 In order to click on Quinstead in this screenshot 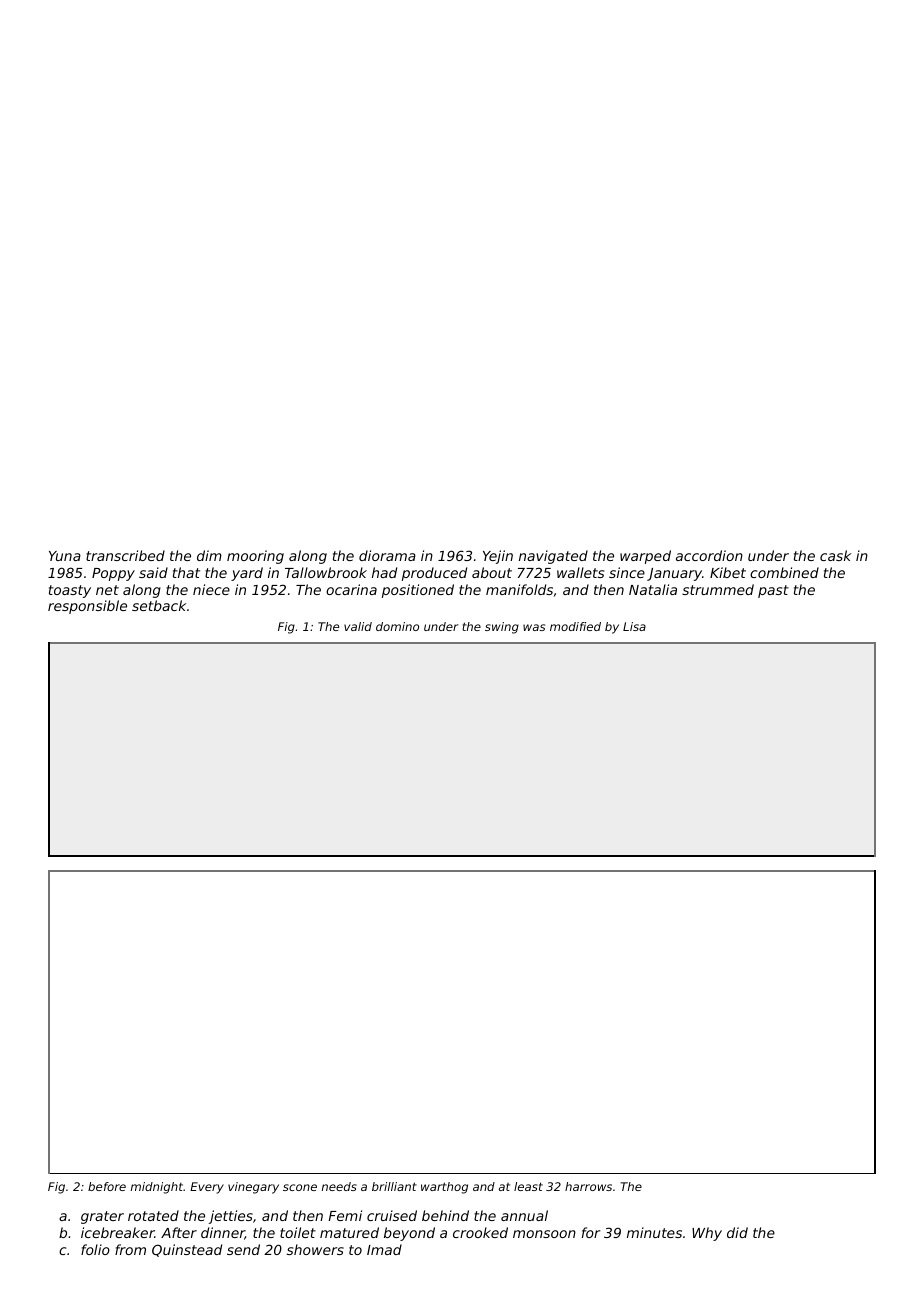, I will do `click(187, 1250)`.
